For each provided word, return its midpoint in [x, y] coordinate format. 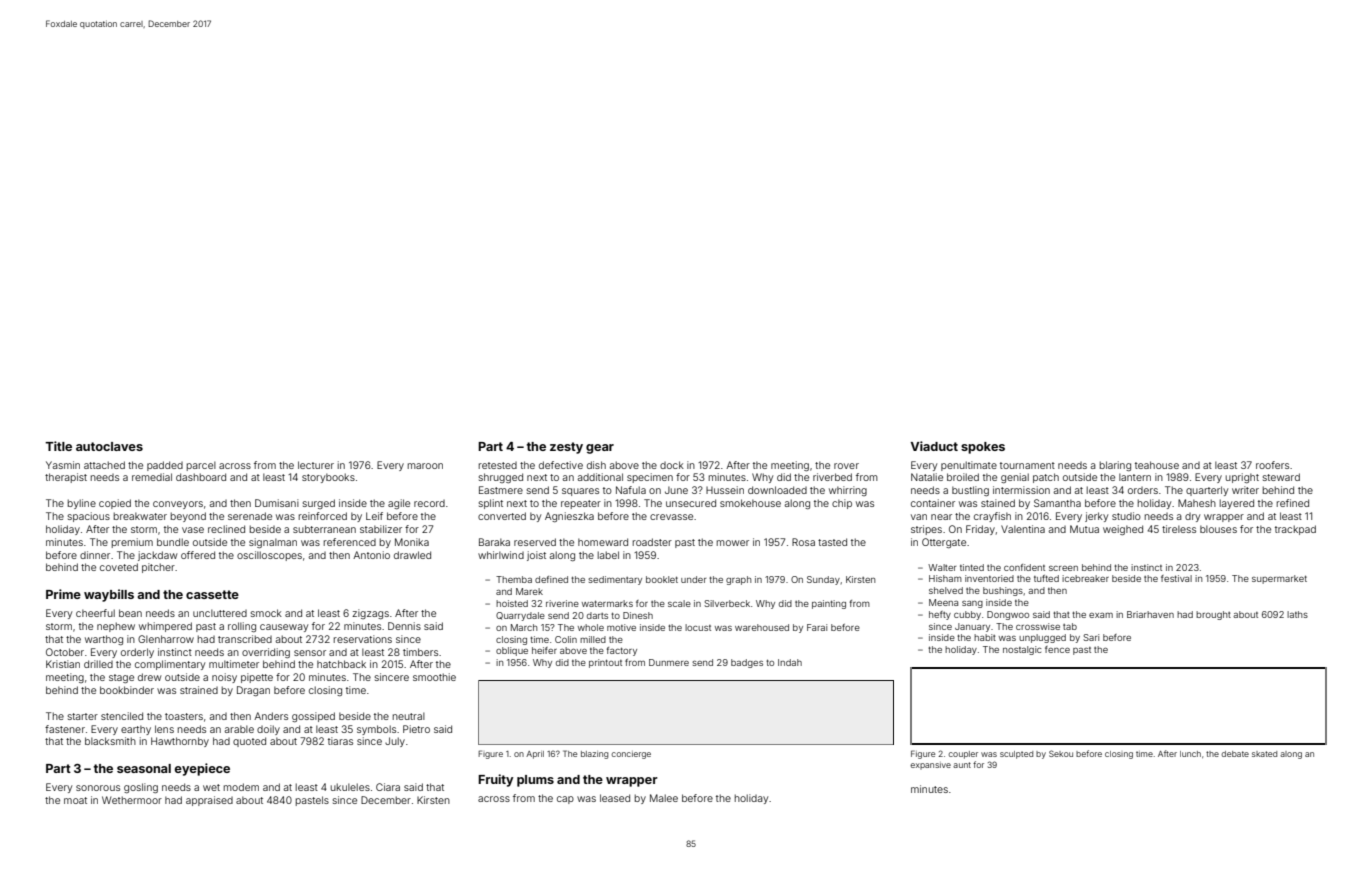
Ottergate [944, 543]
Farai [817, 627]
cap [565, 800]
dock [672, 465]
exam [1101, 615]
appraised [209, 801]
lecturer [316, 465]
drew [149, 677]
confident [1024, 567]
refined [1293, 503]
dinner [95, 555]
